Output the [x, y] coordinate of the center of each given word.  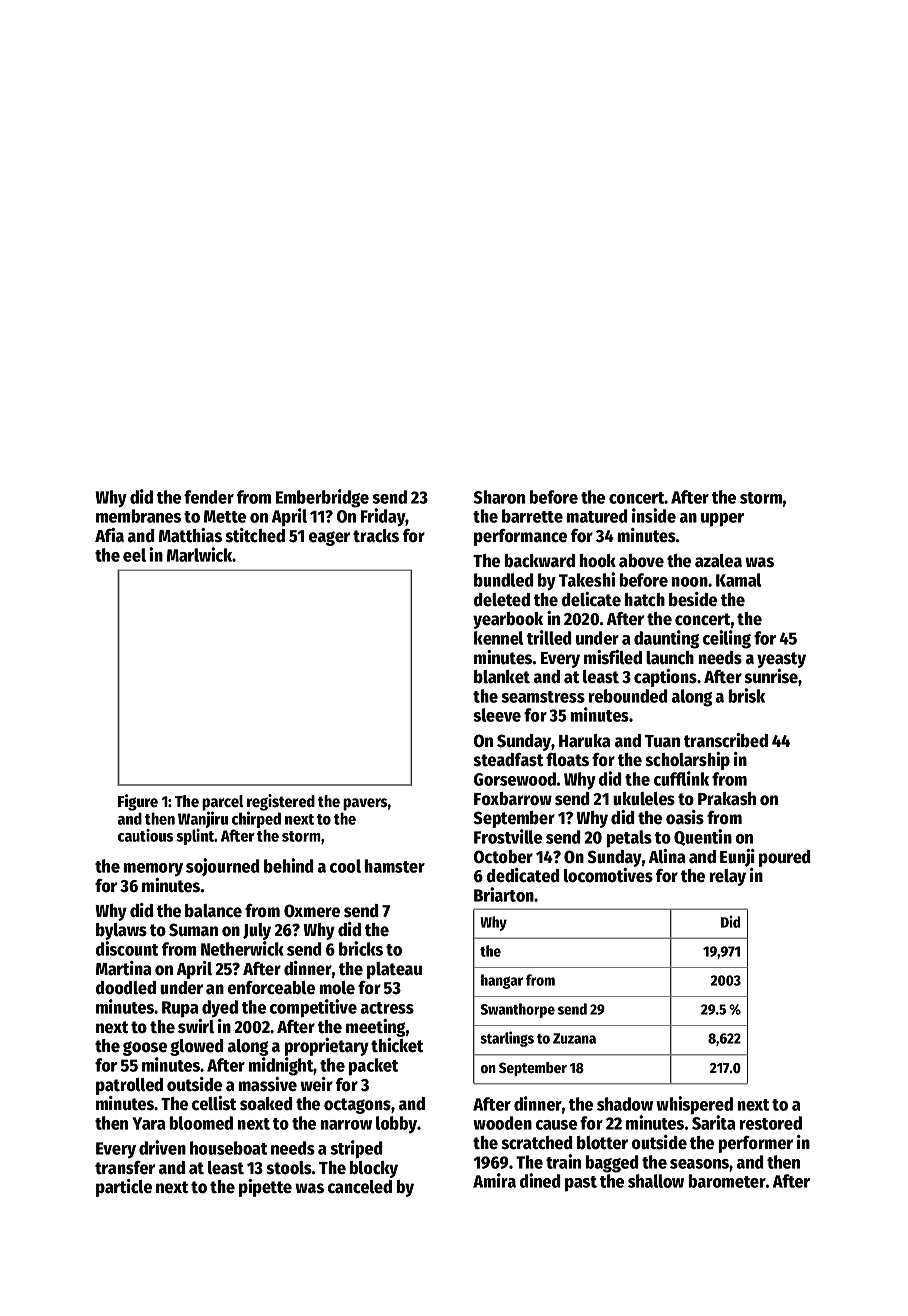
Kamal [738, 580]
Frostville [508, 836]
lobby [397, 1125]
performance [520, 537]
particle [124, 1188]
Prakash [727, 799]
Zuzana [574, 1038]
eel [134, 555]
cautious [145, 835]
